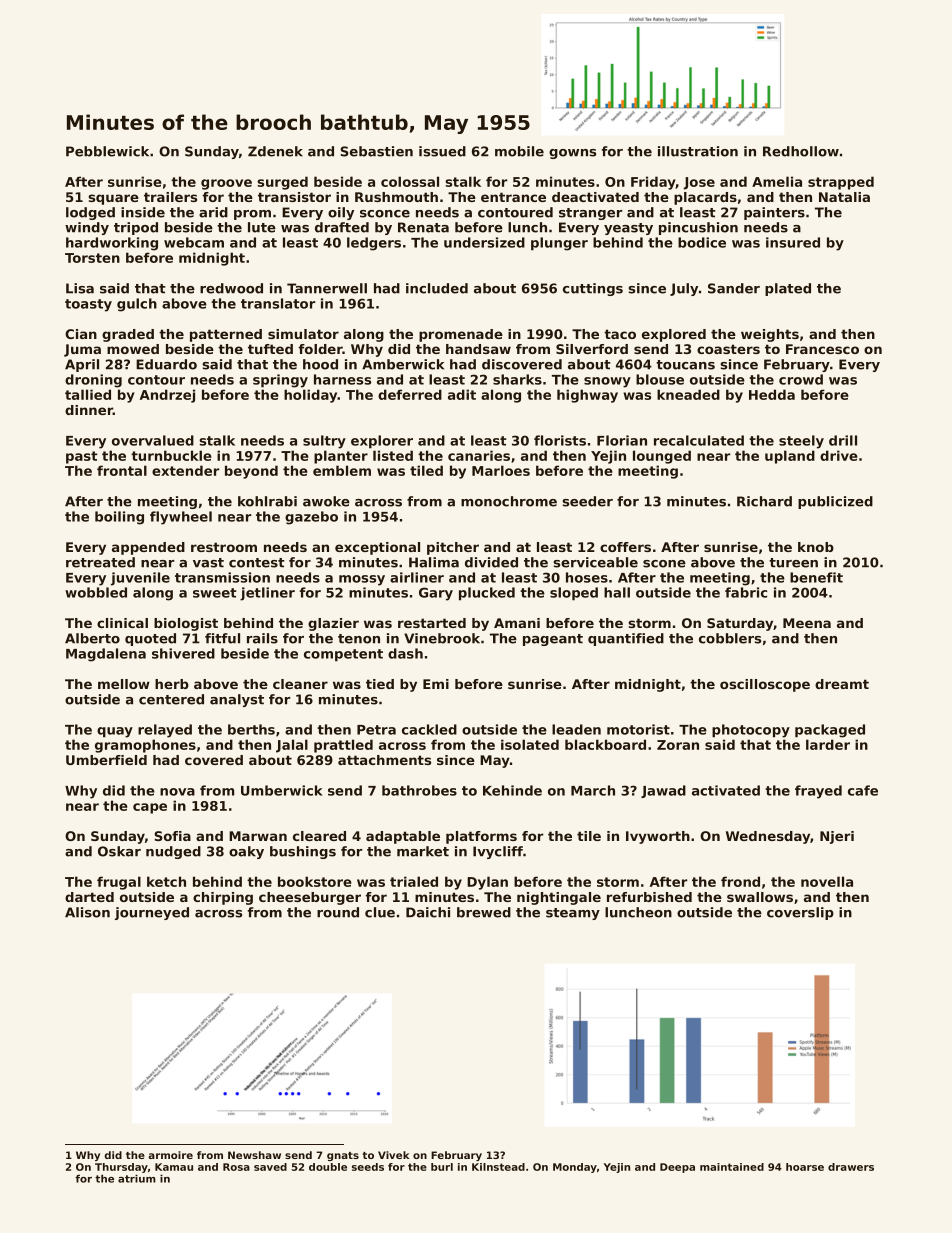 The image size is (952, 1233). What do you see at coordinates (764, 501) in the page?
I see `Richard` at bounding box center [764, 501].
